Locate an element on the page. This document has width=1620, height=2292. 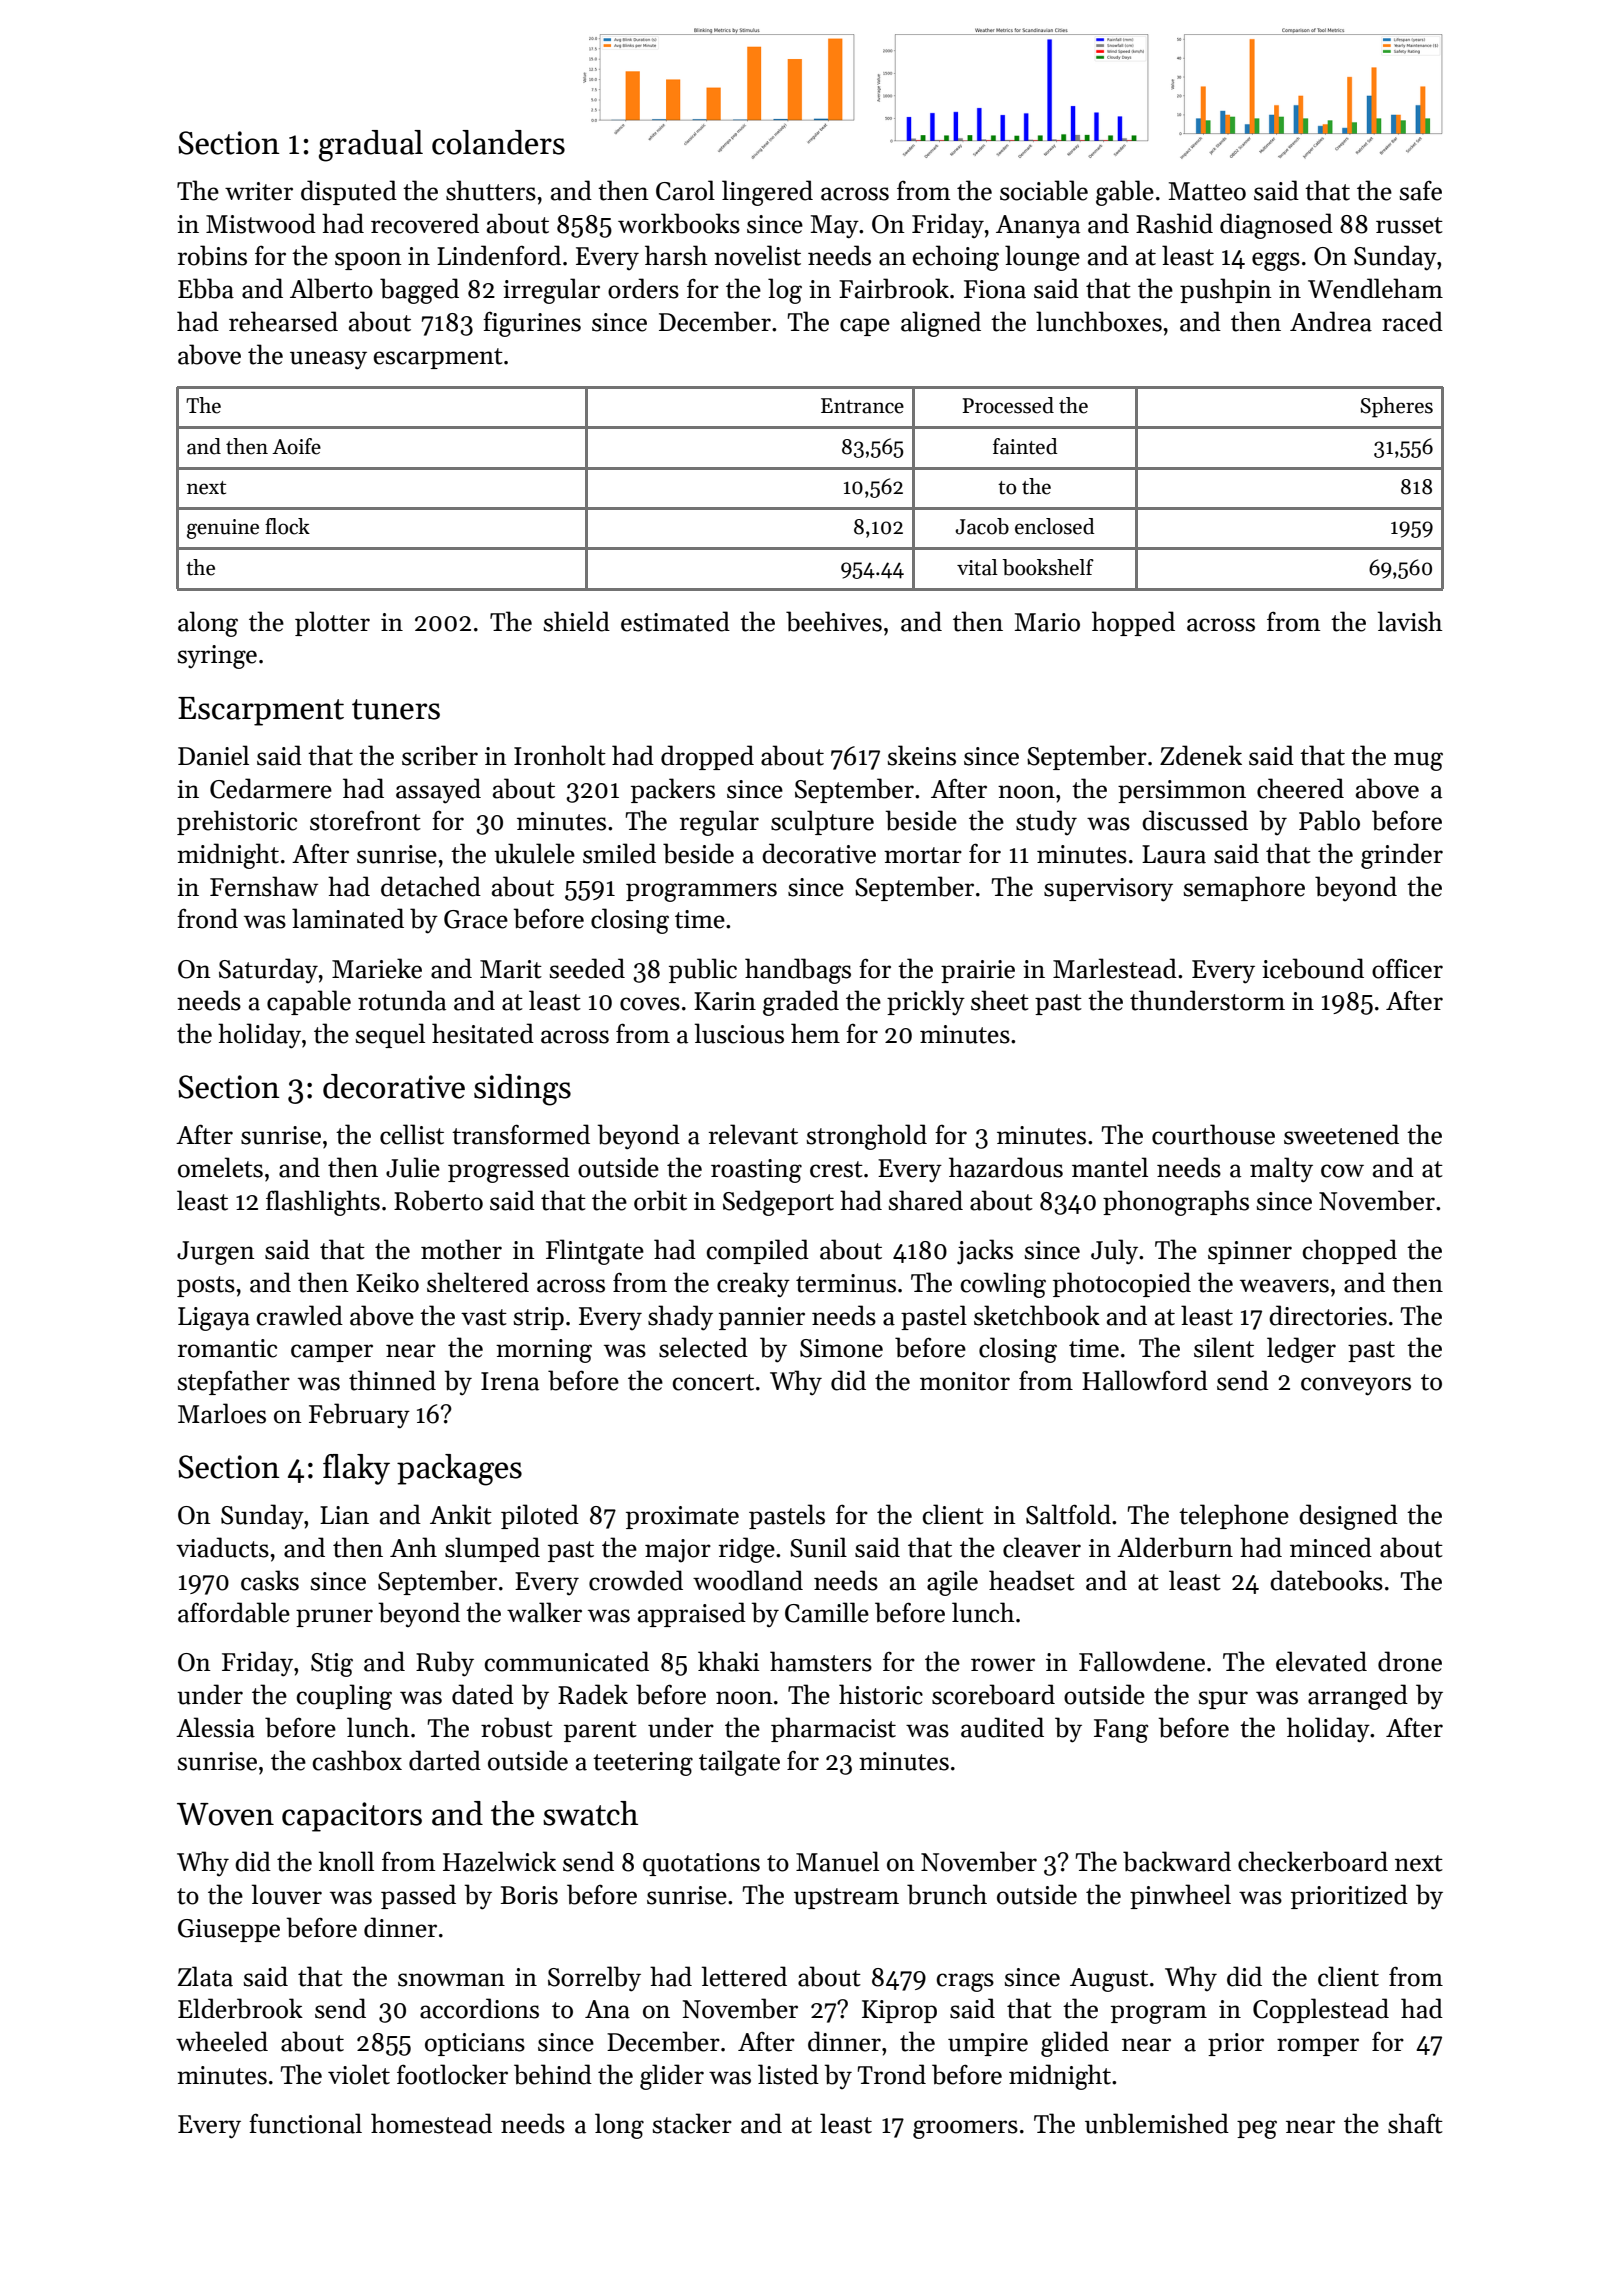
Marlestead is located at coordinates (1115, 968).
